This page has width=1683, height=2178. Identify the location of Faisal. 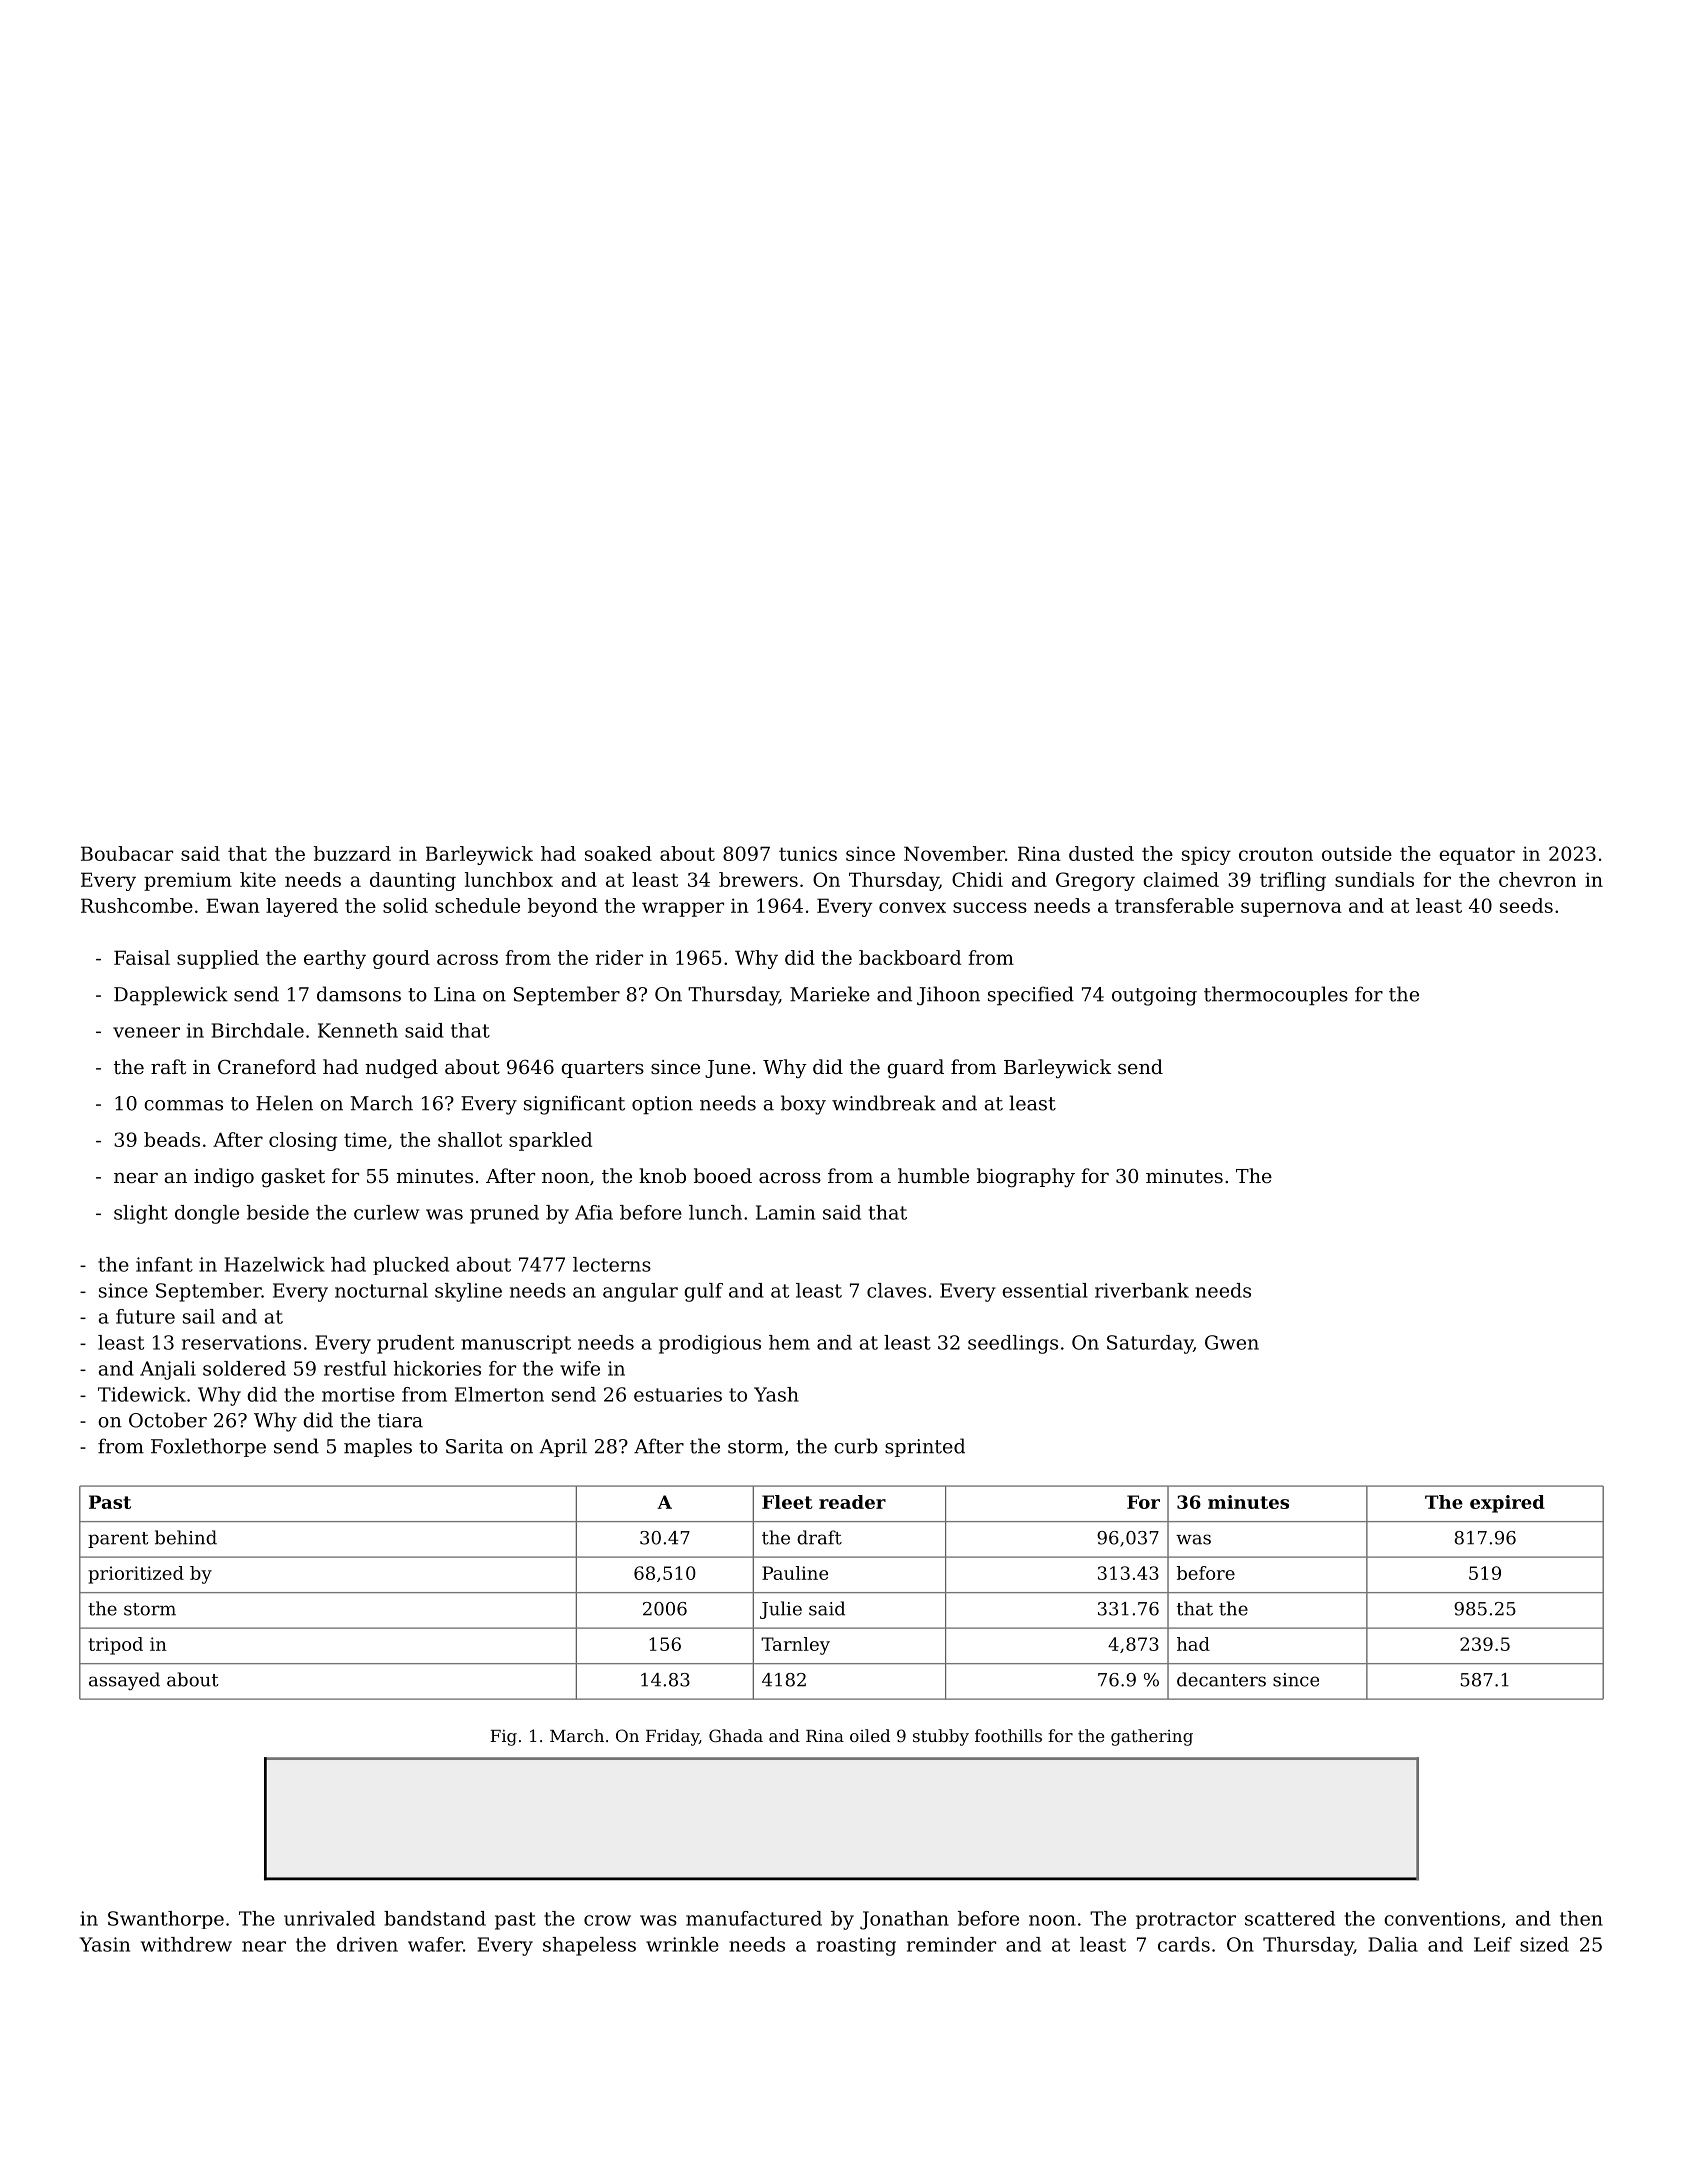
(142, 957).
